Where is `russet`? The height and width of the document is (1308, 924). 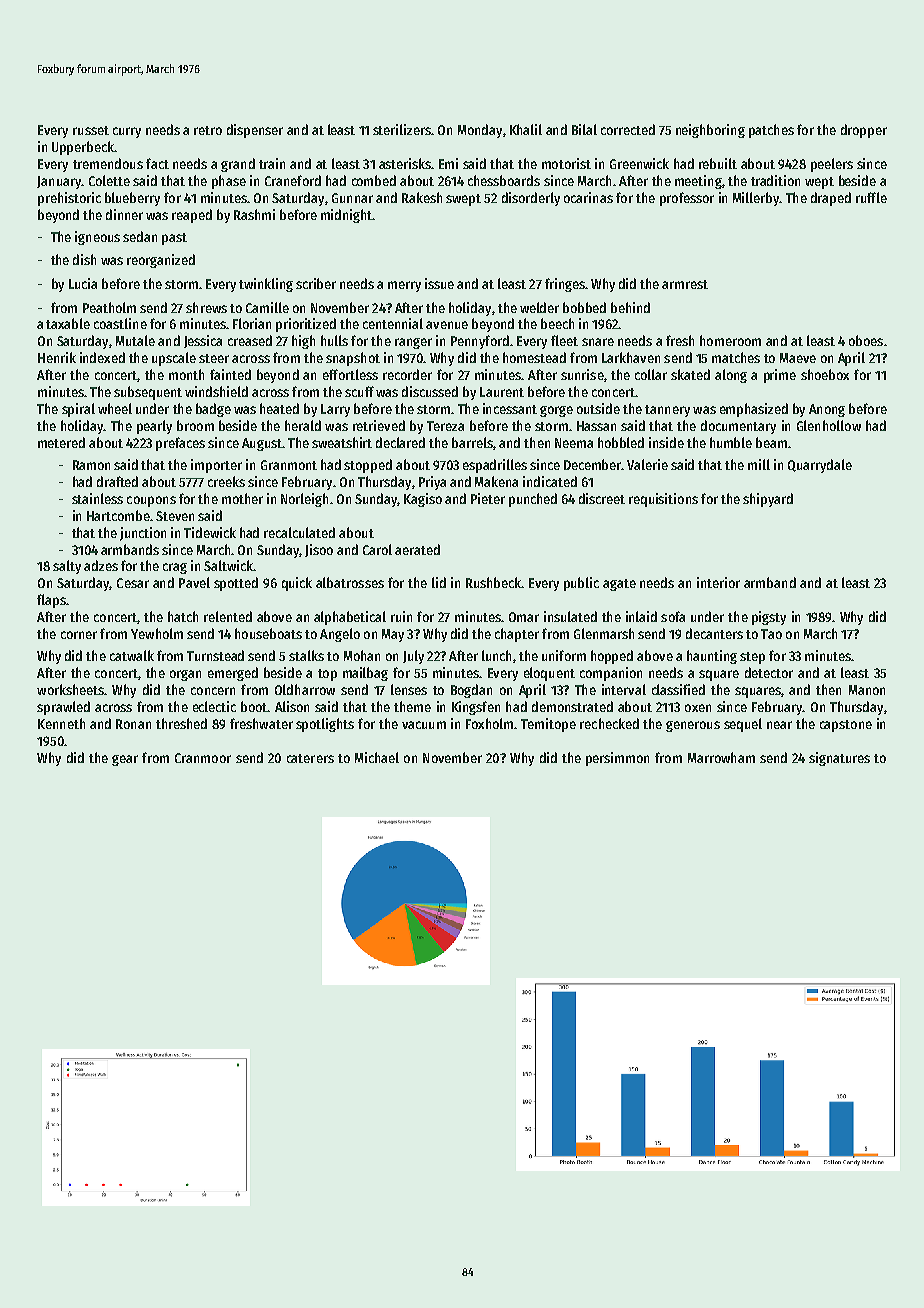 russet is located at coordinates (91, 130).
